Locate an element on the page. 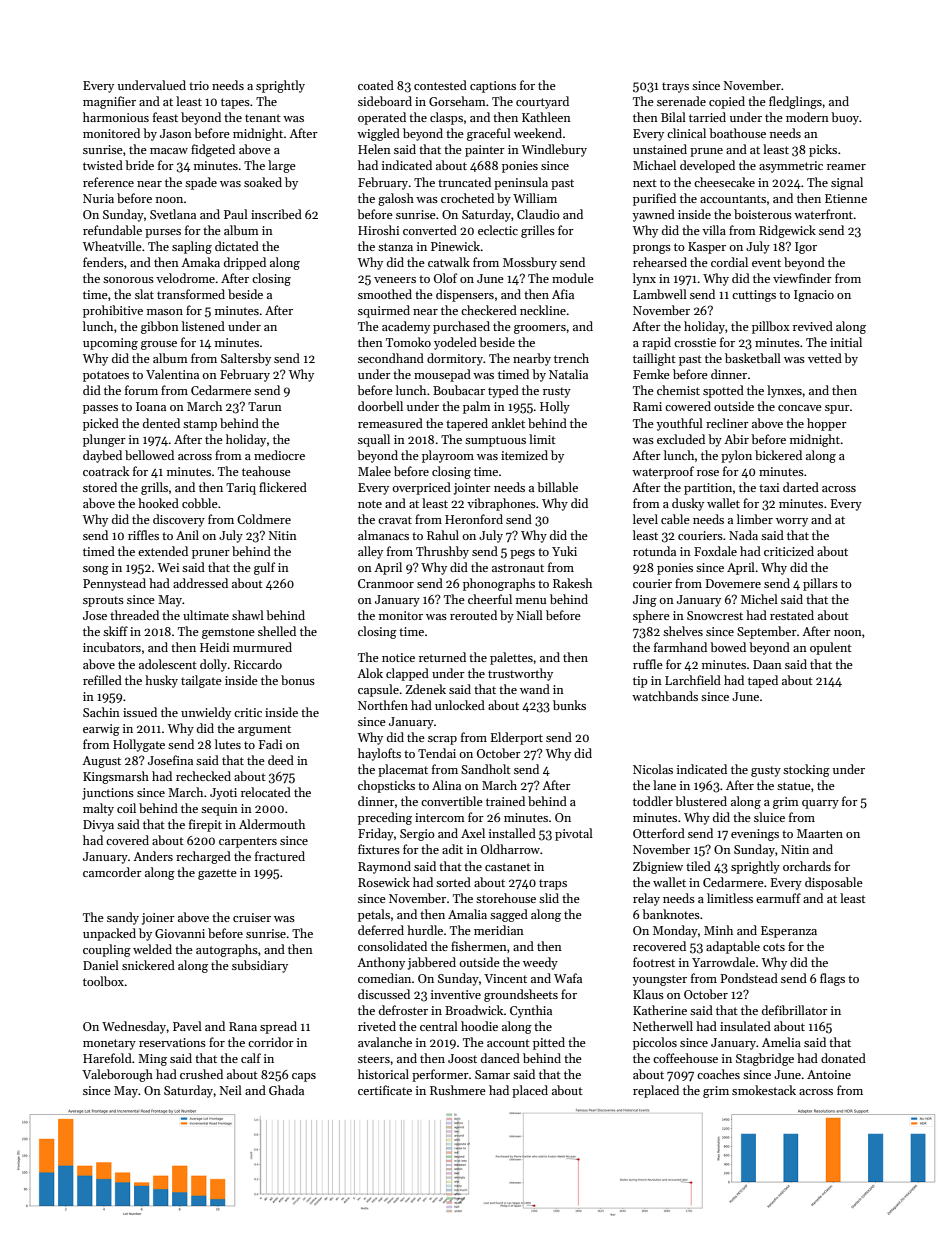 The image size is (952, 1233). Pinewick is located at coordinates (456, 246).
